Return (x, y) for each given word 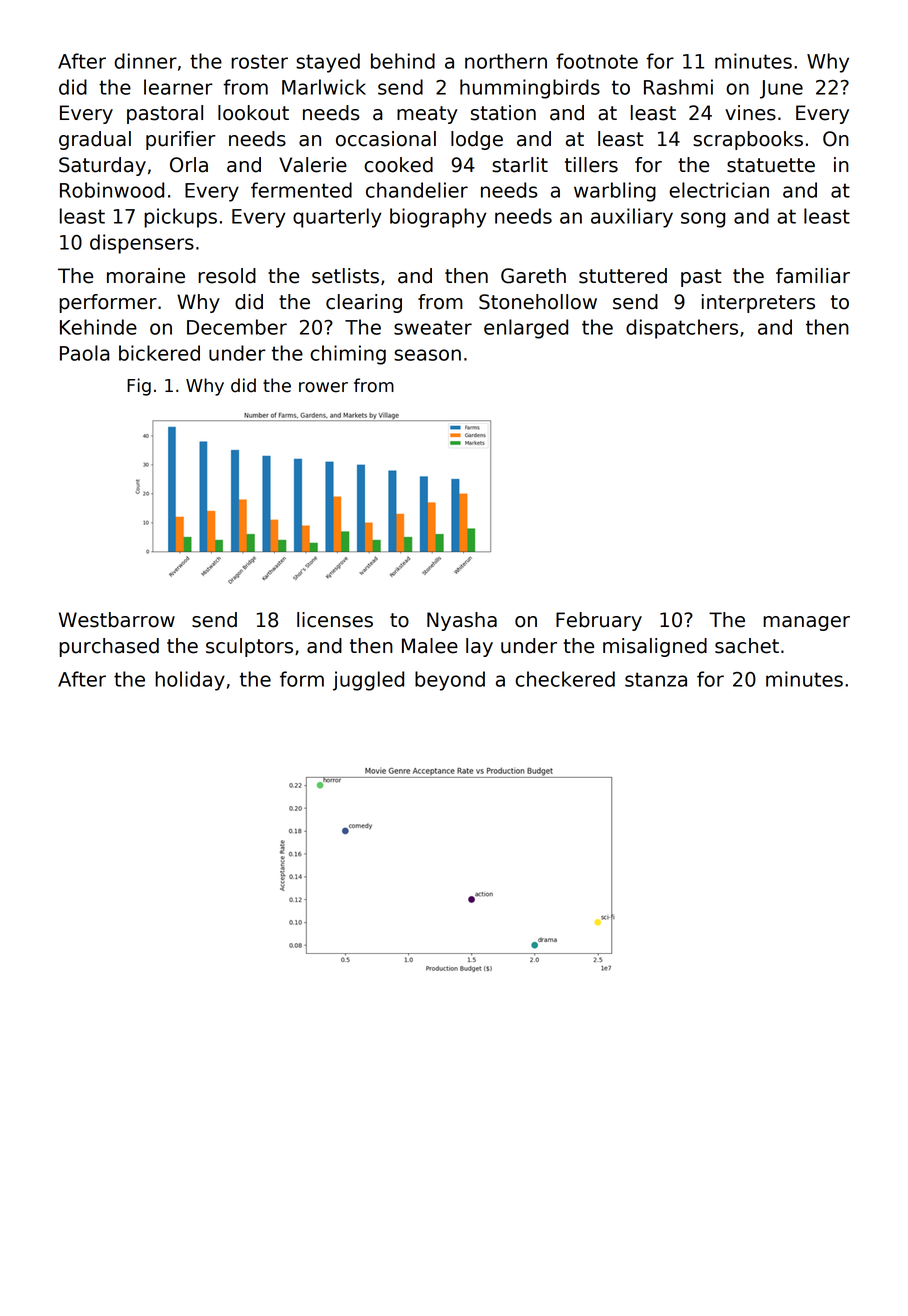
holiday (190, 681)
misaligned (655, 647)
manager (806, 623)
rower (323, 387)
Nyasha (462, 621)
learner (178, 87)
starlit (520, 165)
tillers (591, 165)
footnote (597, 61)
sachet (747, 646)
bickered (159, 353)
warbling (615, 192)
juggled (368, 681)
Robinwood (112, 190)
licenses (335, 620)
